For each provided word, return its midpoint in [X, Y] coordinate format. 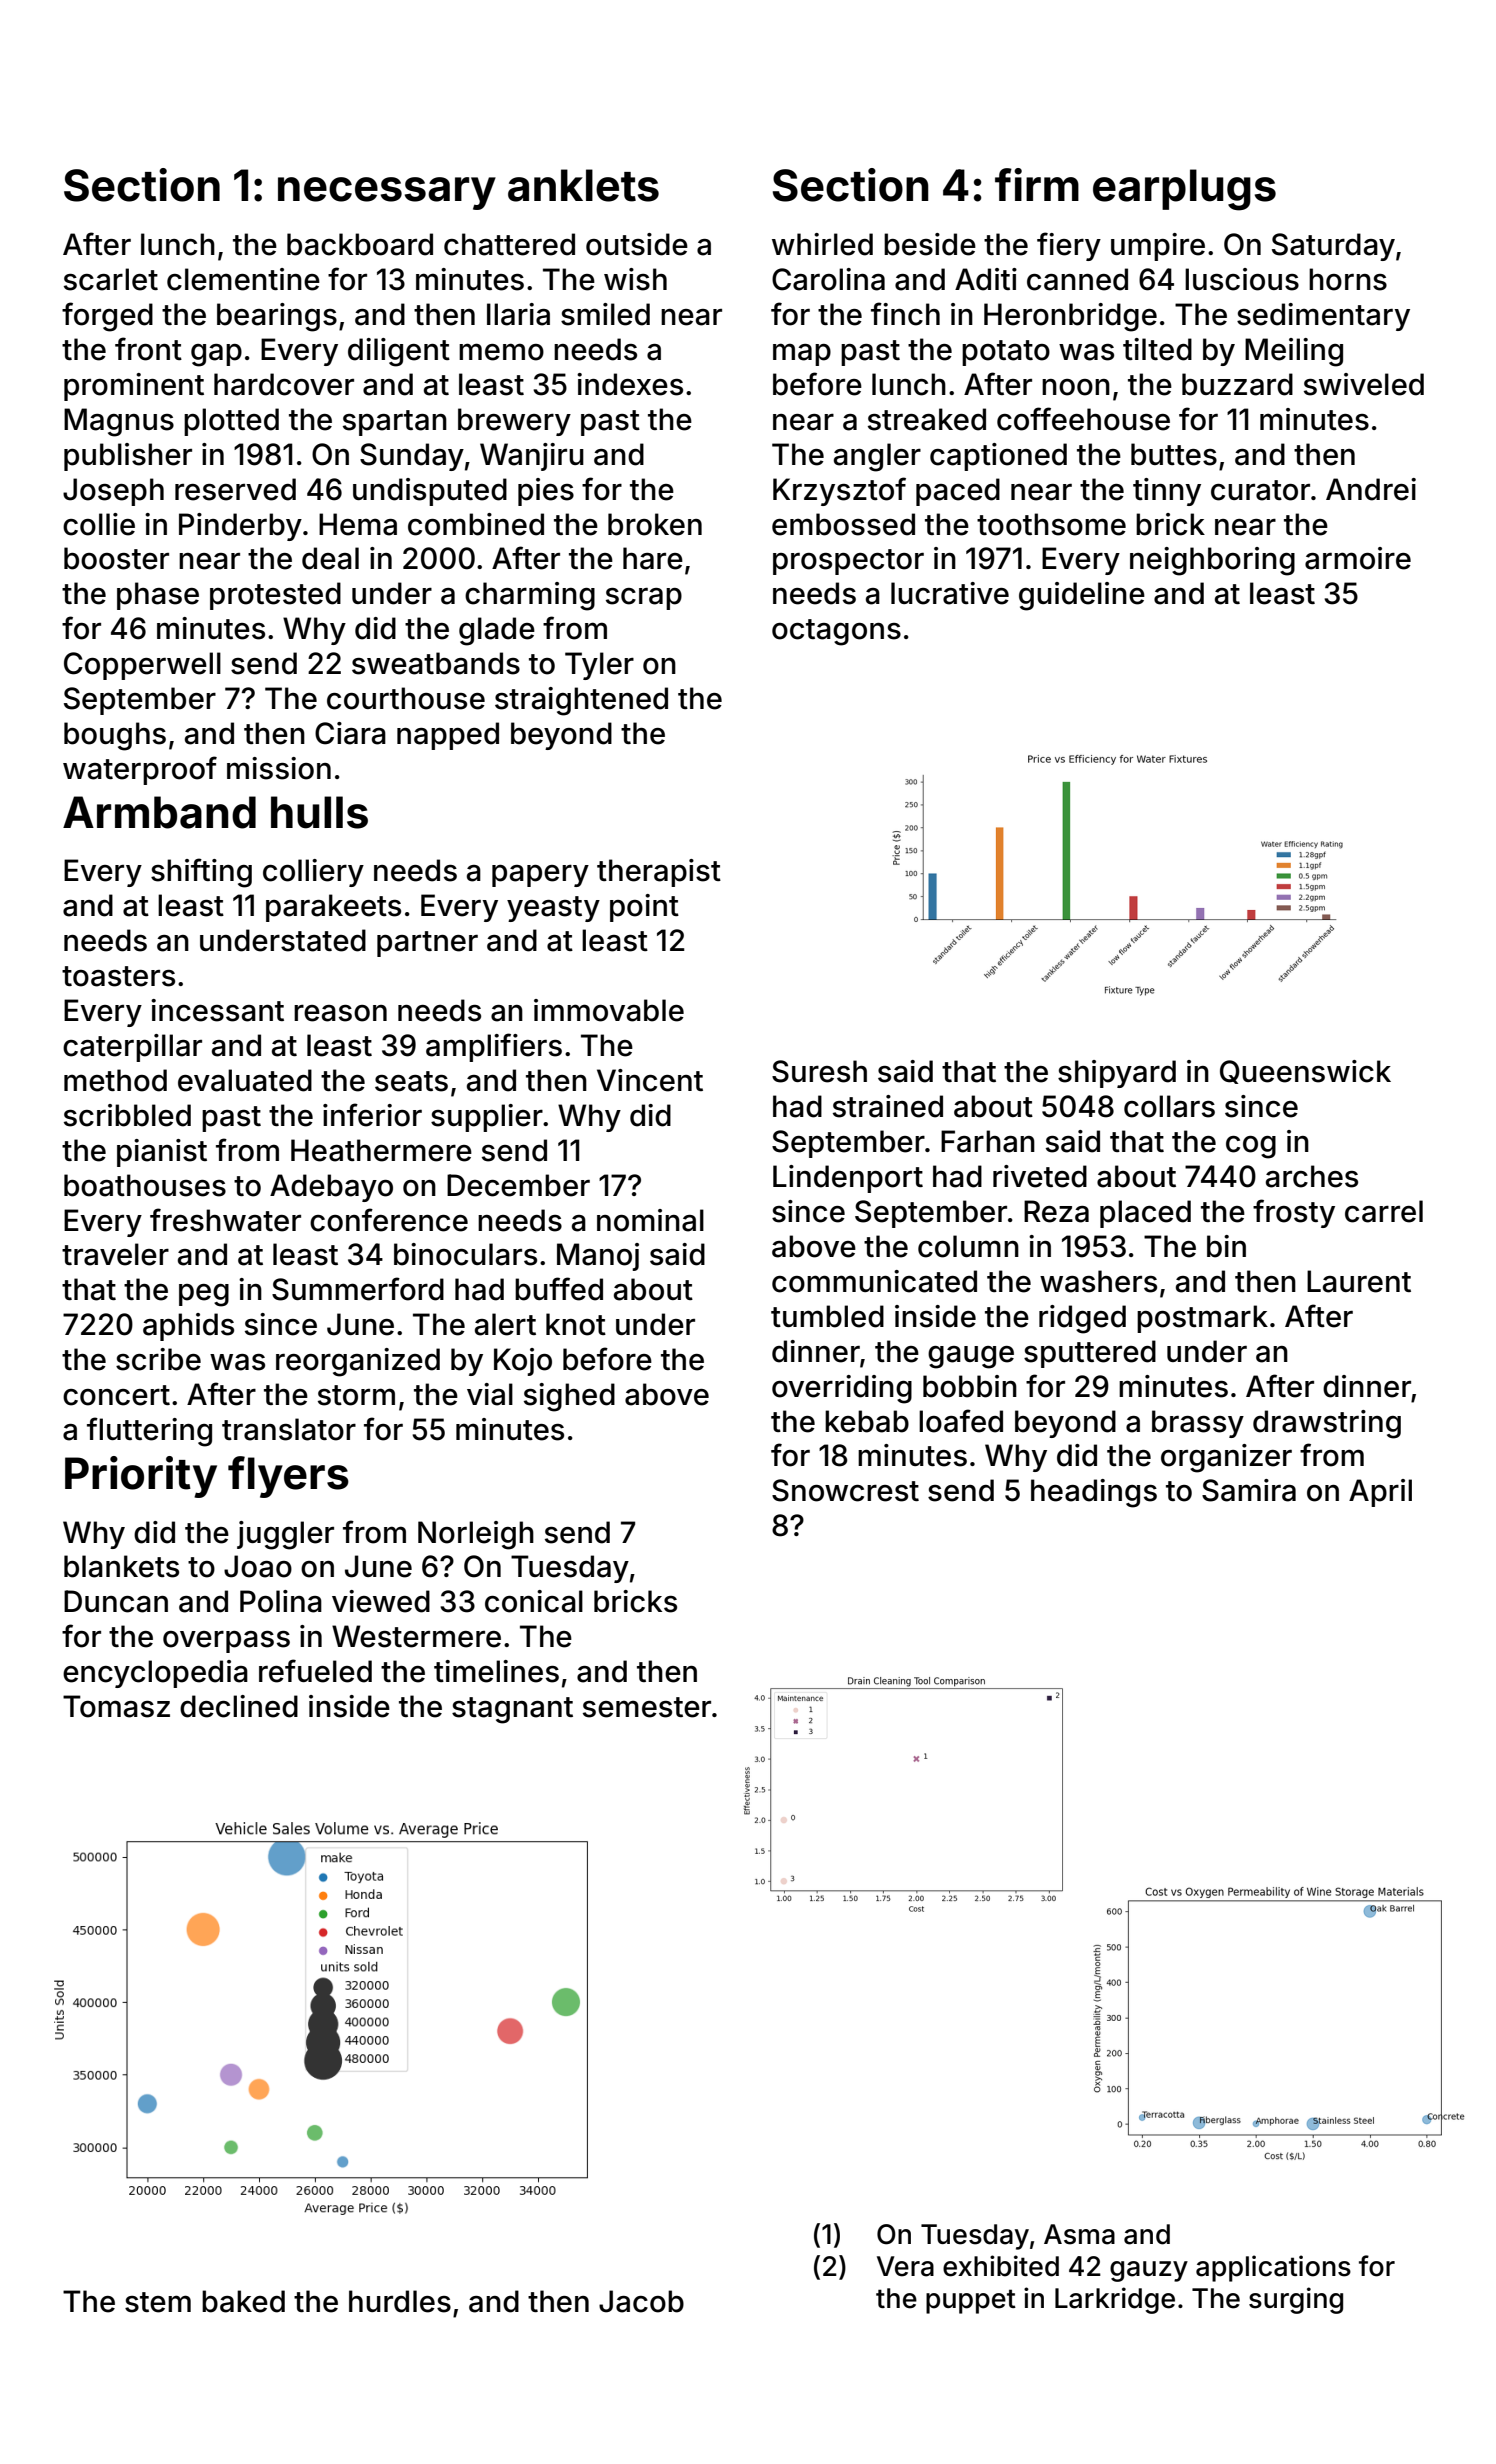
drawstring [1327, 1424]
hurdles [400, 2301]
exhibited [1001, 2266]
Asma [1079, 2234]
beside [930, 244]
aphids [188, 1327]
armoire [1358, 558]
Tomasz [116, 1706]
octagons [836, 632]
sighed [569, 1397]
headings [1094, 1493]
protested [275, 596]
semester [647, 1707]
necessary [387, 193]
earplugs [1184, 190]
